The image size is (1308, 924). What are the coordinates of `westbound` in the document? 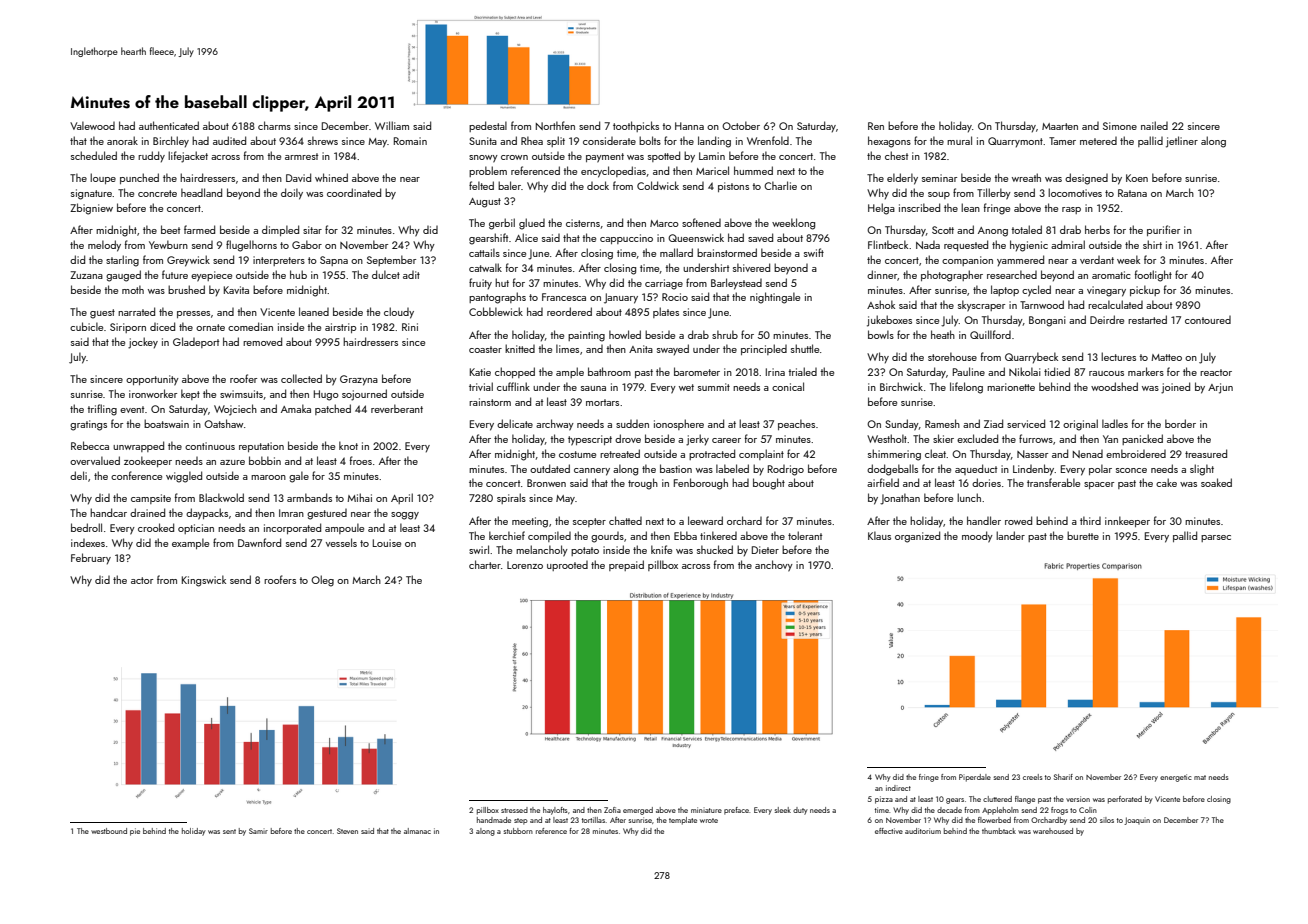 It's located at (109, 831).
